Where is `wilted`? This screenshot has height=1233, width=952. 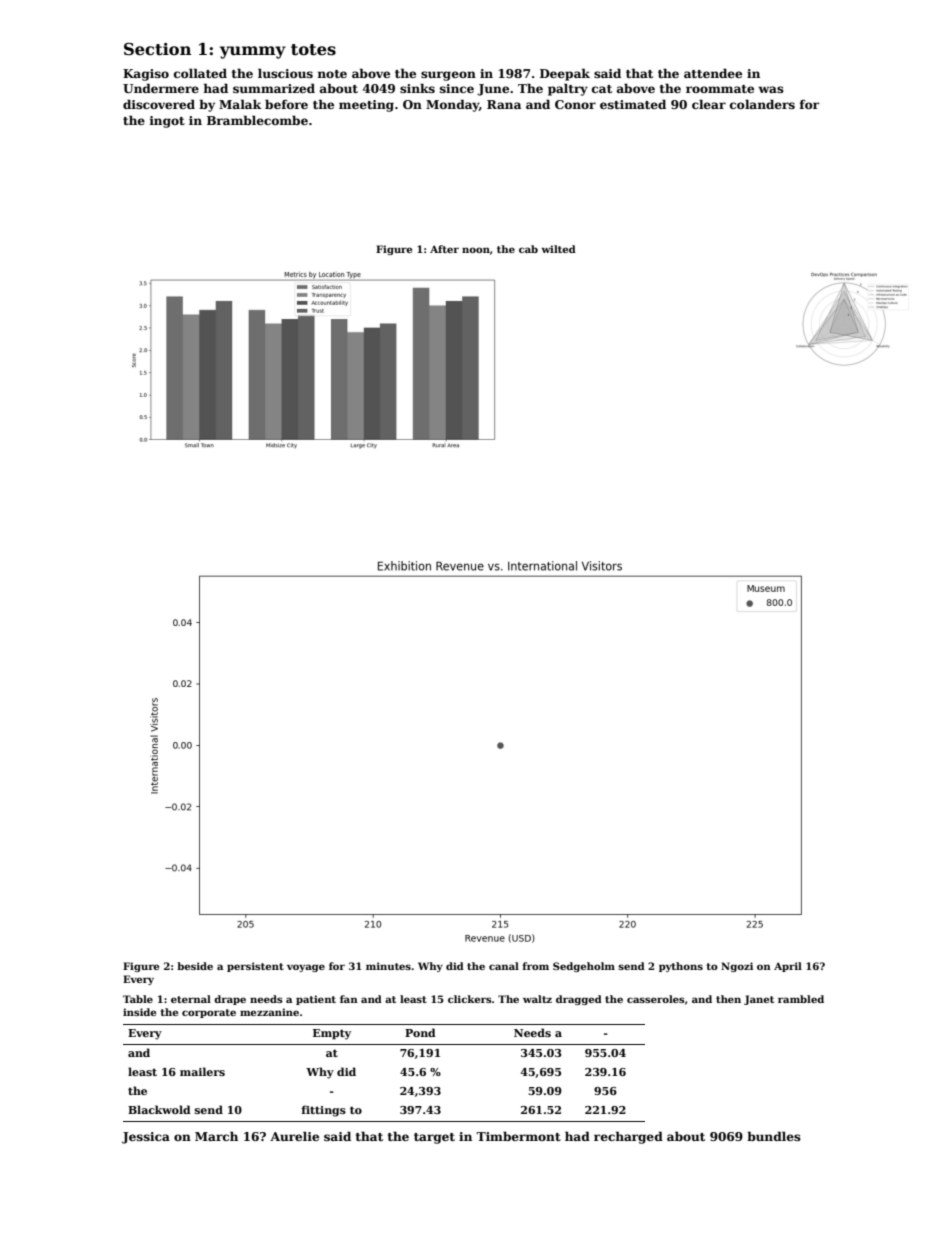
wilted is located at coordinates (558, 249).
